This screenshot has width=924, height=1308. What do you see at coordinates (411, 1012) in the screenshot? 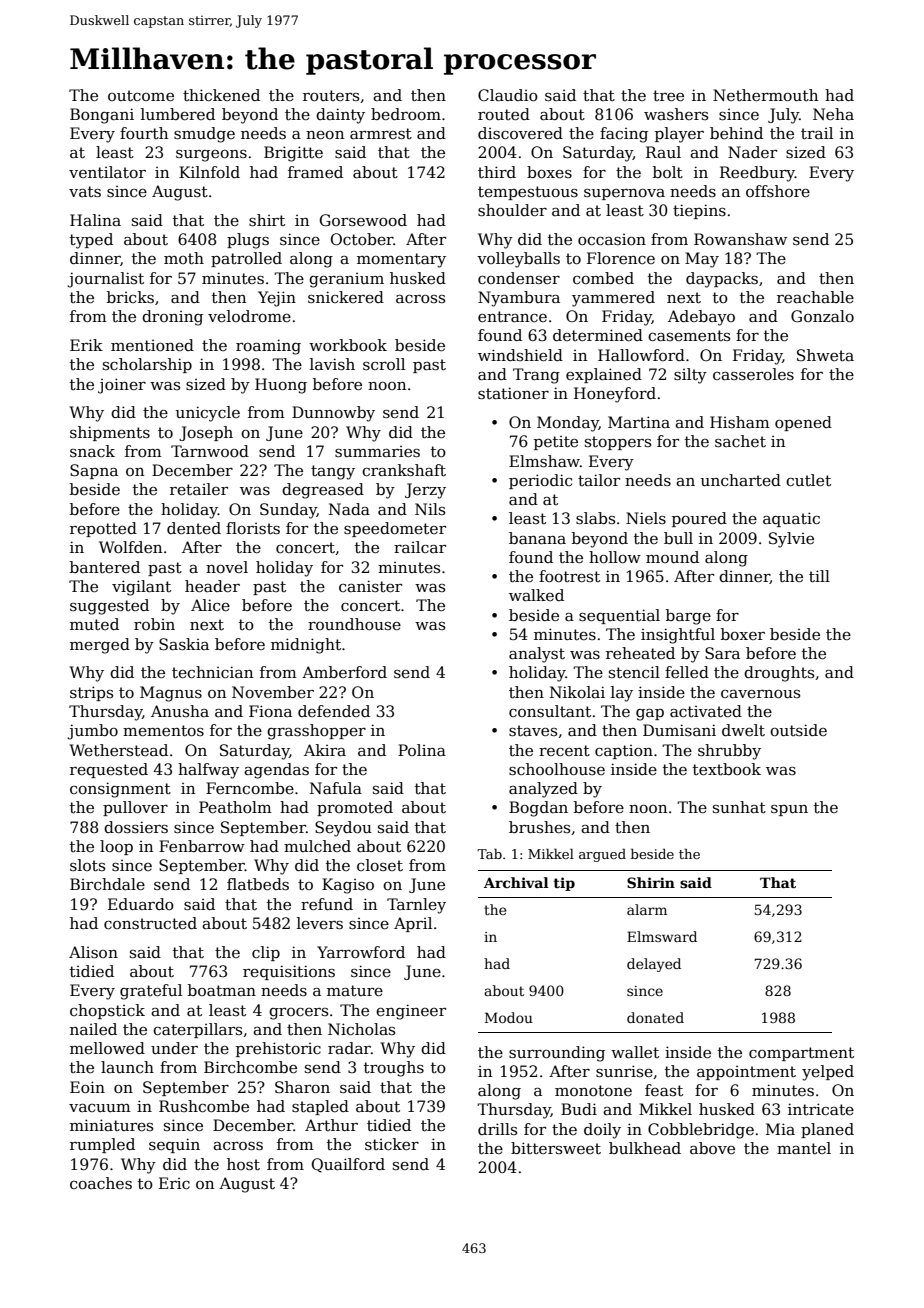
I see `engineer` at bounding box center [411, 1012].
